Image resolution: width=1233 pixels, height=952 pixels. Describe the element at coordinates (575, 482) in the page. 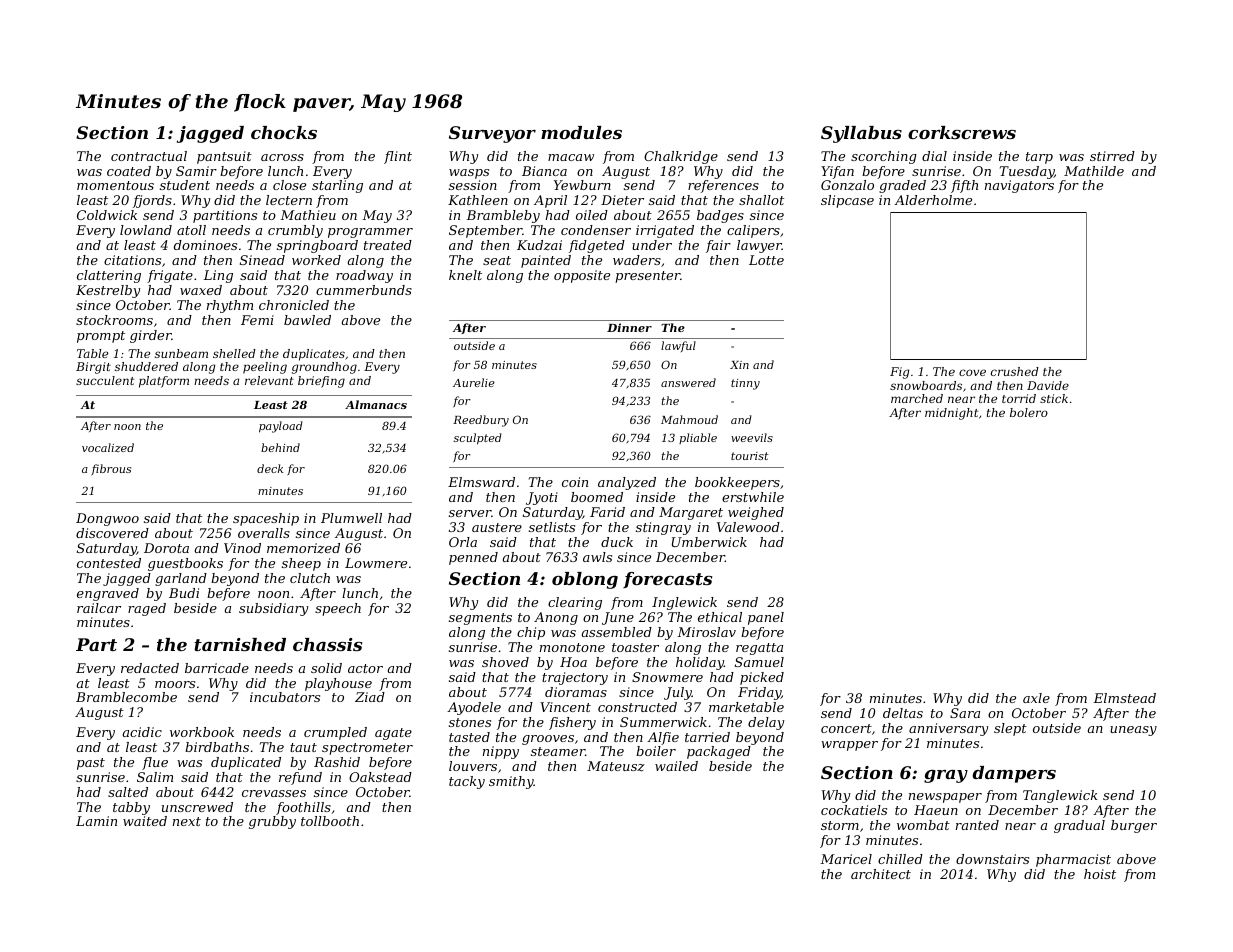

I see `coin` at that location.
